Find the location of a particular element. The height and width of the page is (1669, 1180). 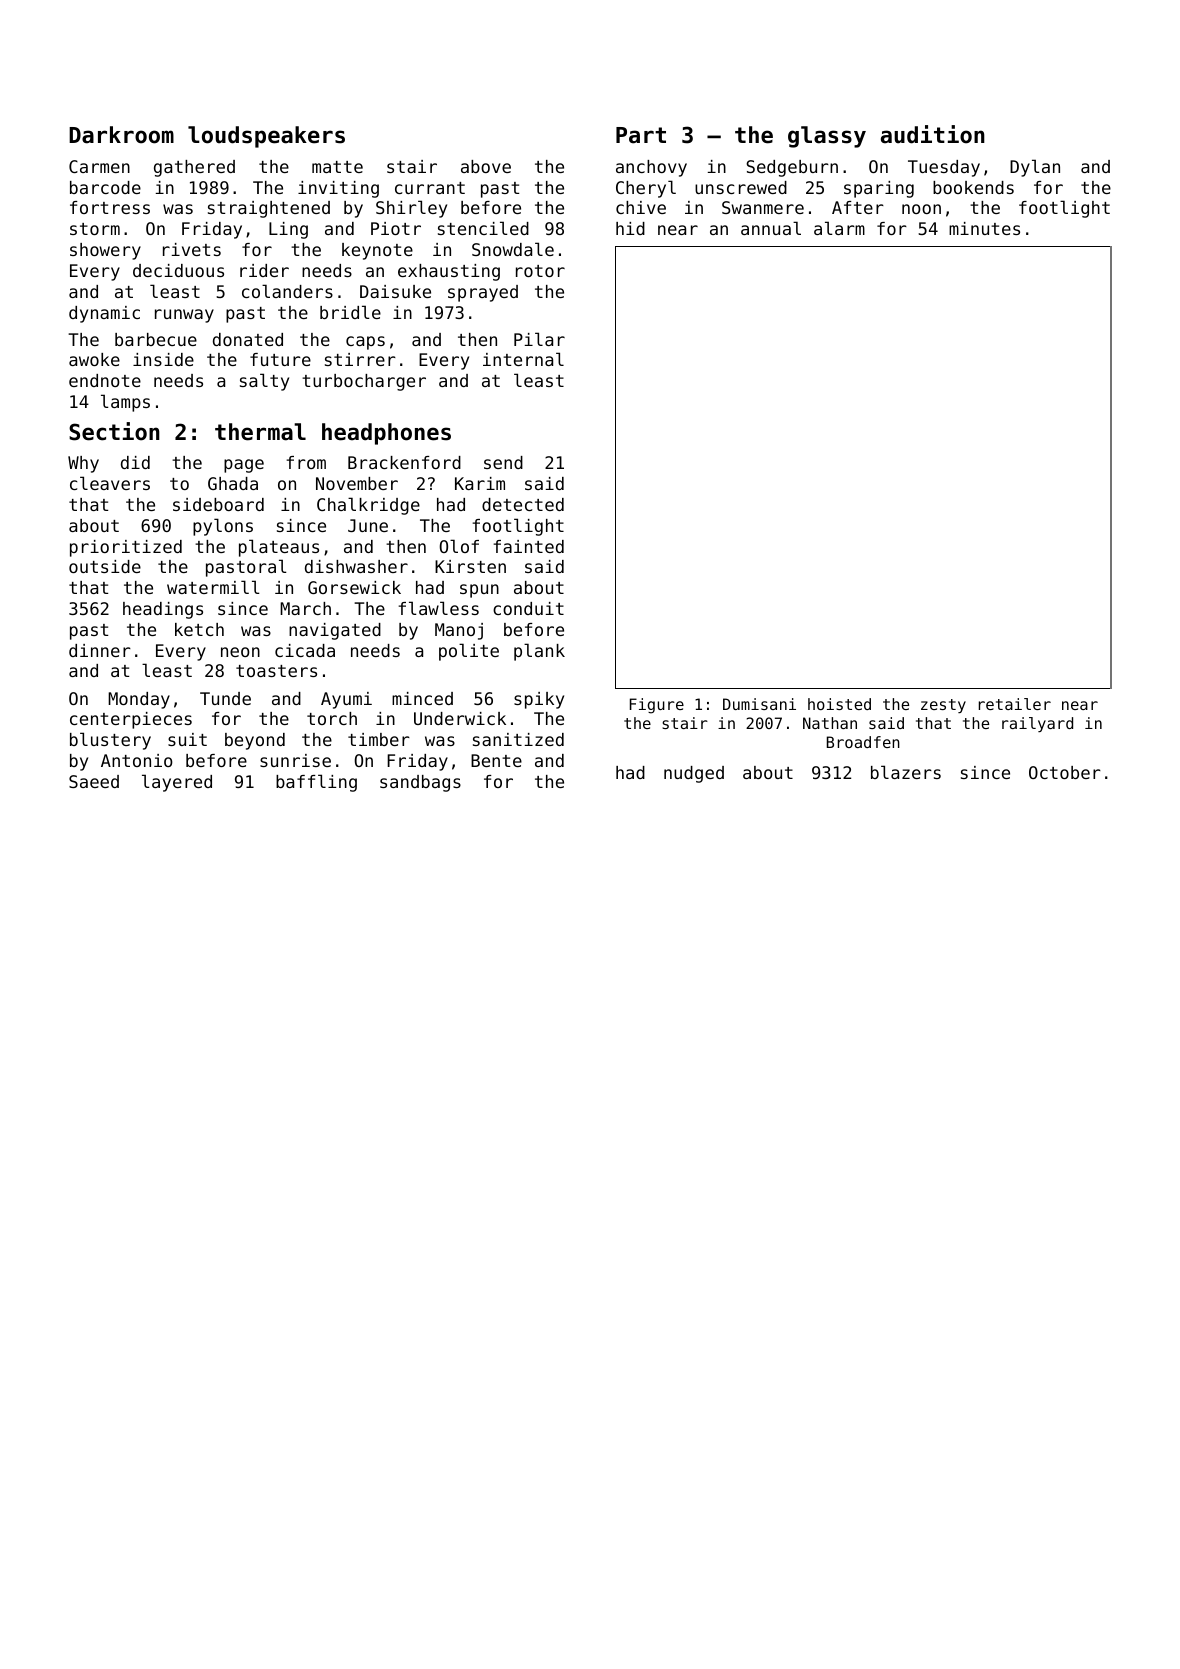

sandbags is located at coordinates (420, 783).
